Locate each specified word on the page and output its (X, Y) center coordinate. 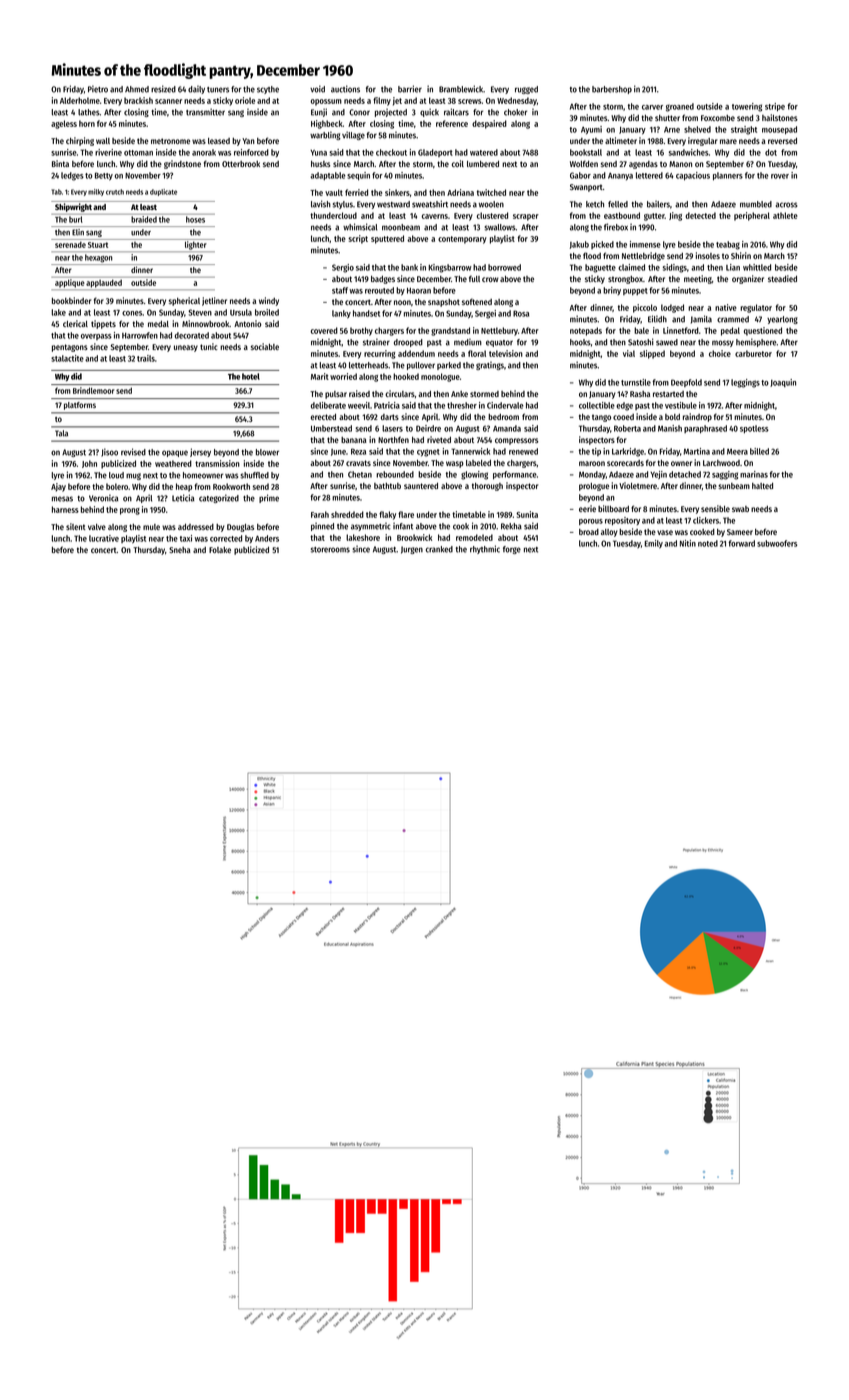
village (353, 135)
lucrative (104, 538)
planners (728, 176)
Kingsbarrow (449, 268)
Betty (104, 176)
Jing (675, 216)
